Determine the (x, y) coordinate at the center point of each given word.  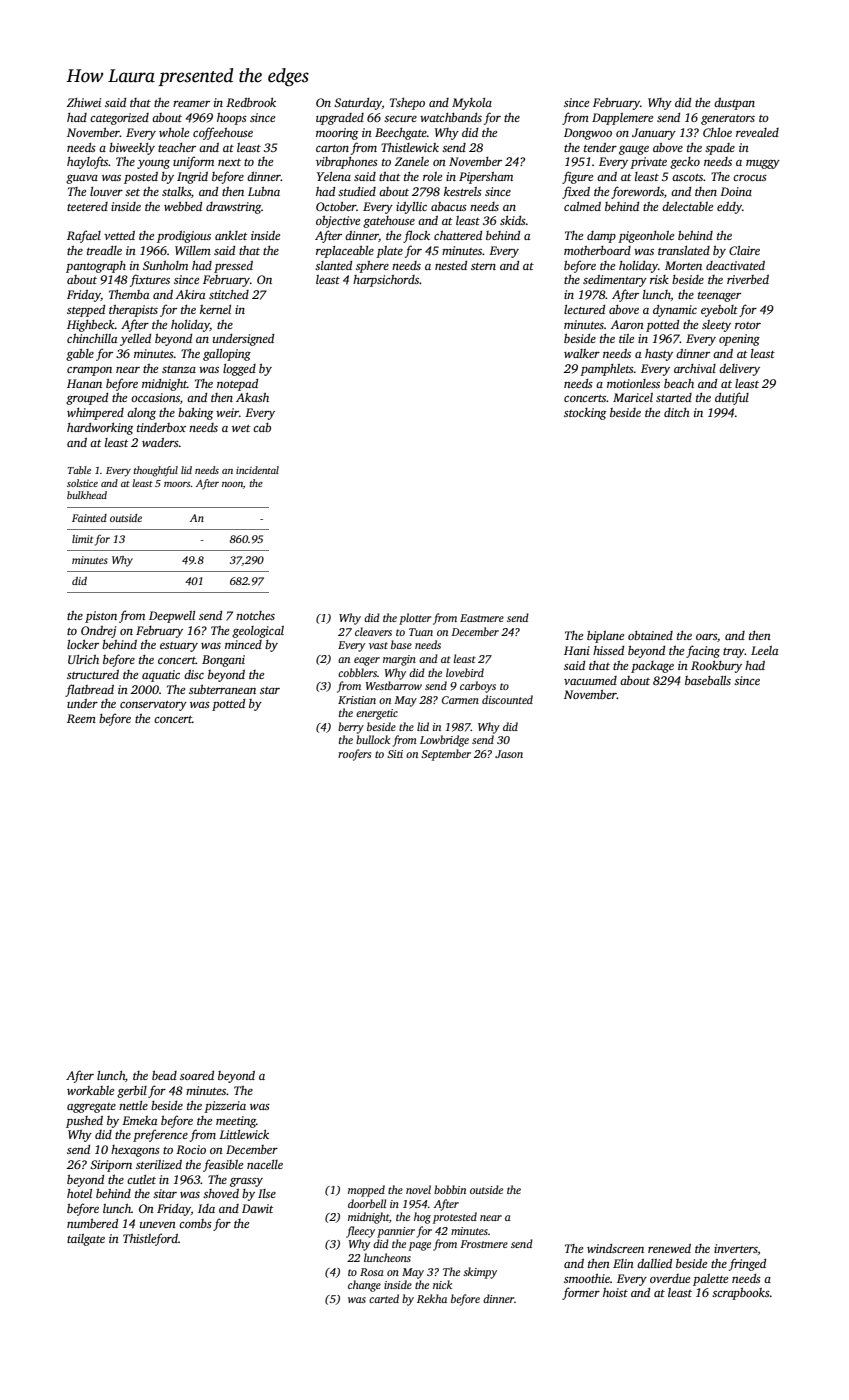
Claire (744, 250)
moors (177, 484)
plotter (415, 619)
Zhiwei (84, 102)
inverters (736, 1248)
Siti (395, 754)
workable (90, 1090)
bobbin (450, 1189)
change (364, 1286)
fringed (747, 1264)
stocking (585, 414)
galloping (227, 355)
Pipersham (486, 178)
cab (262, 427)
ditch (677, 412)
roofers (354, 755)
